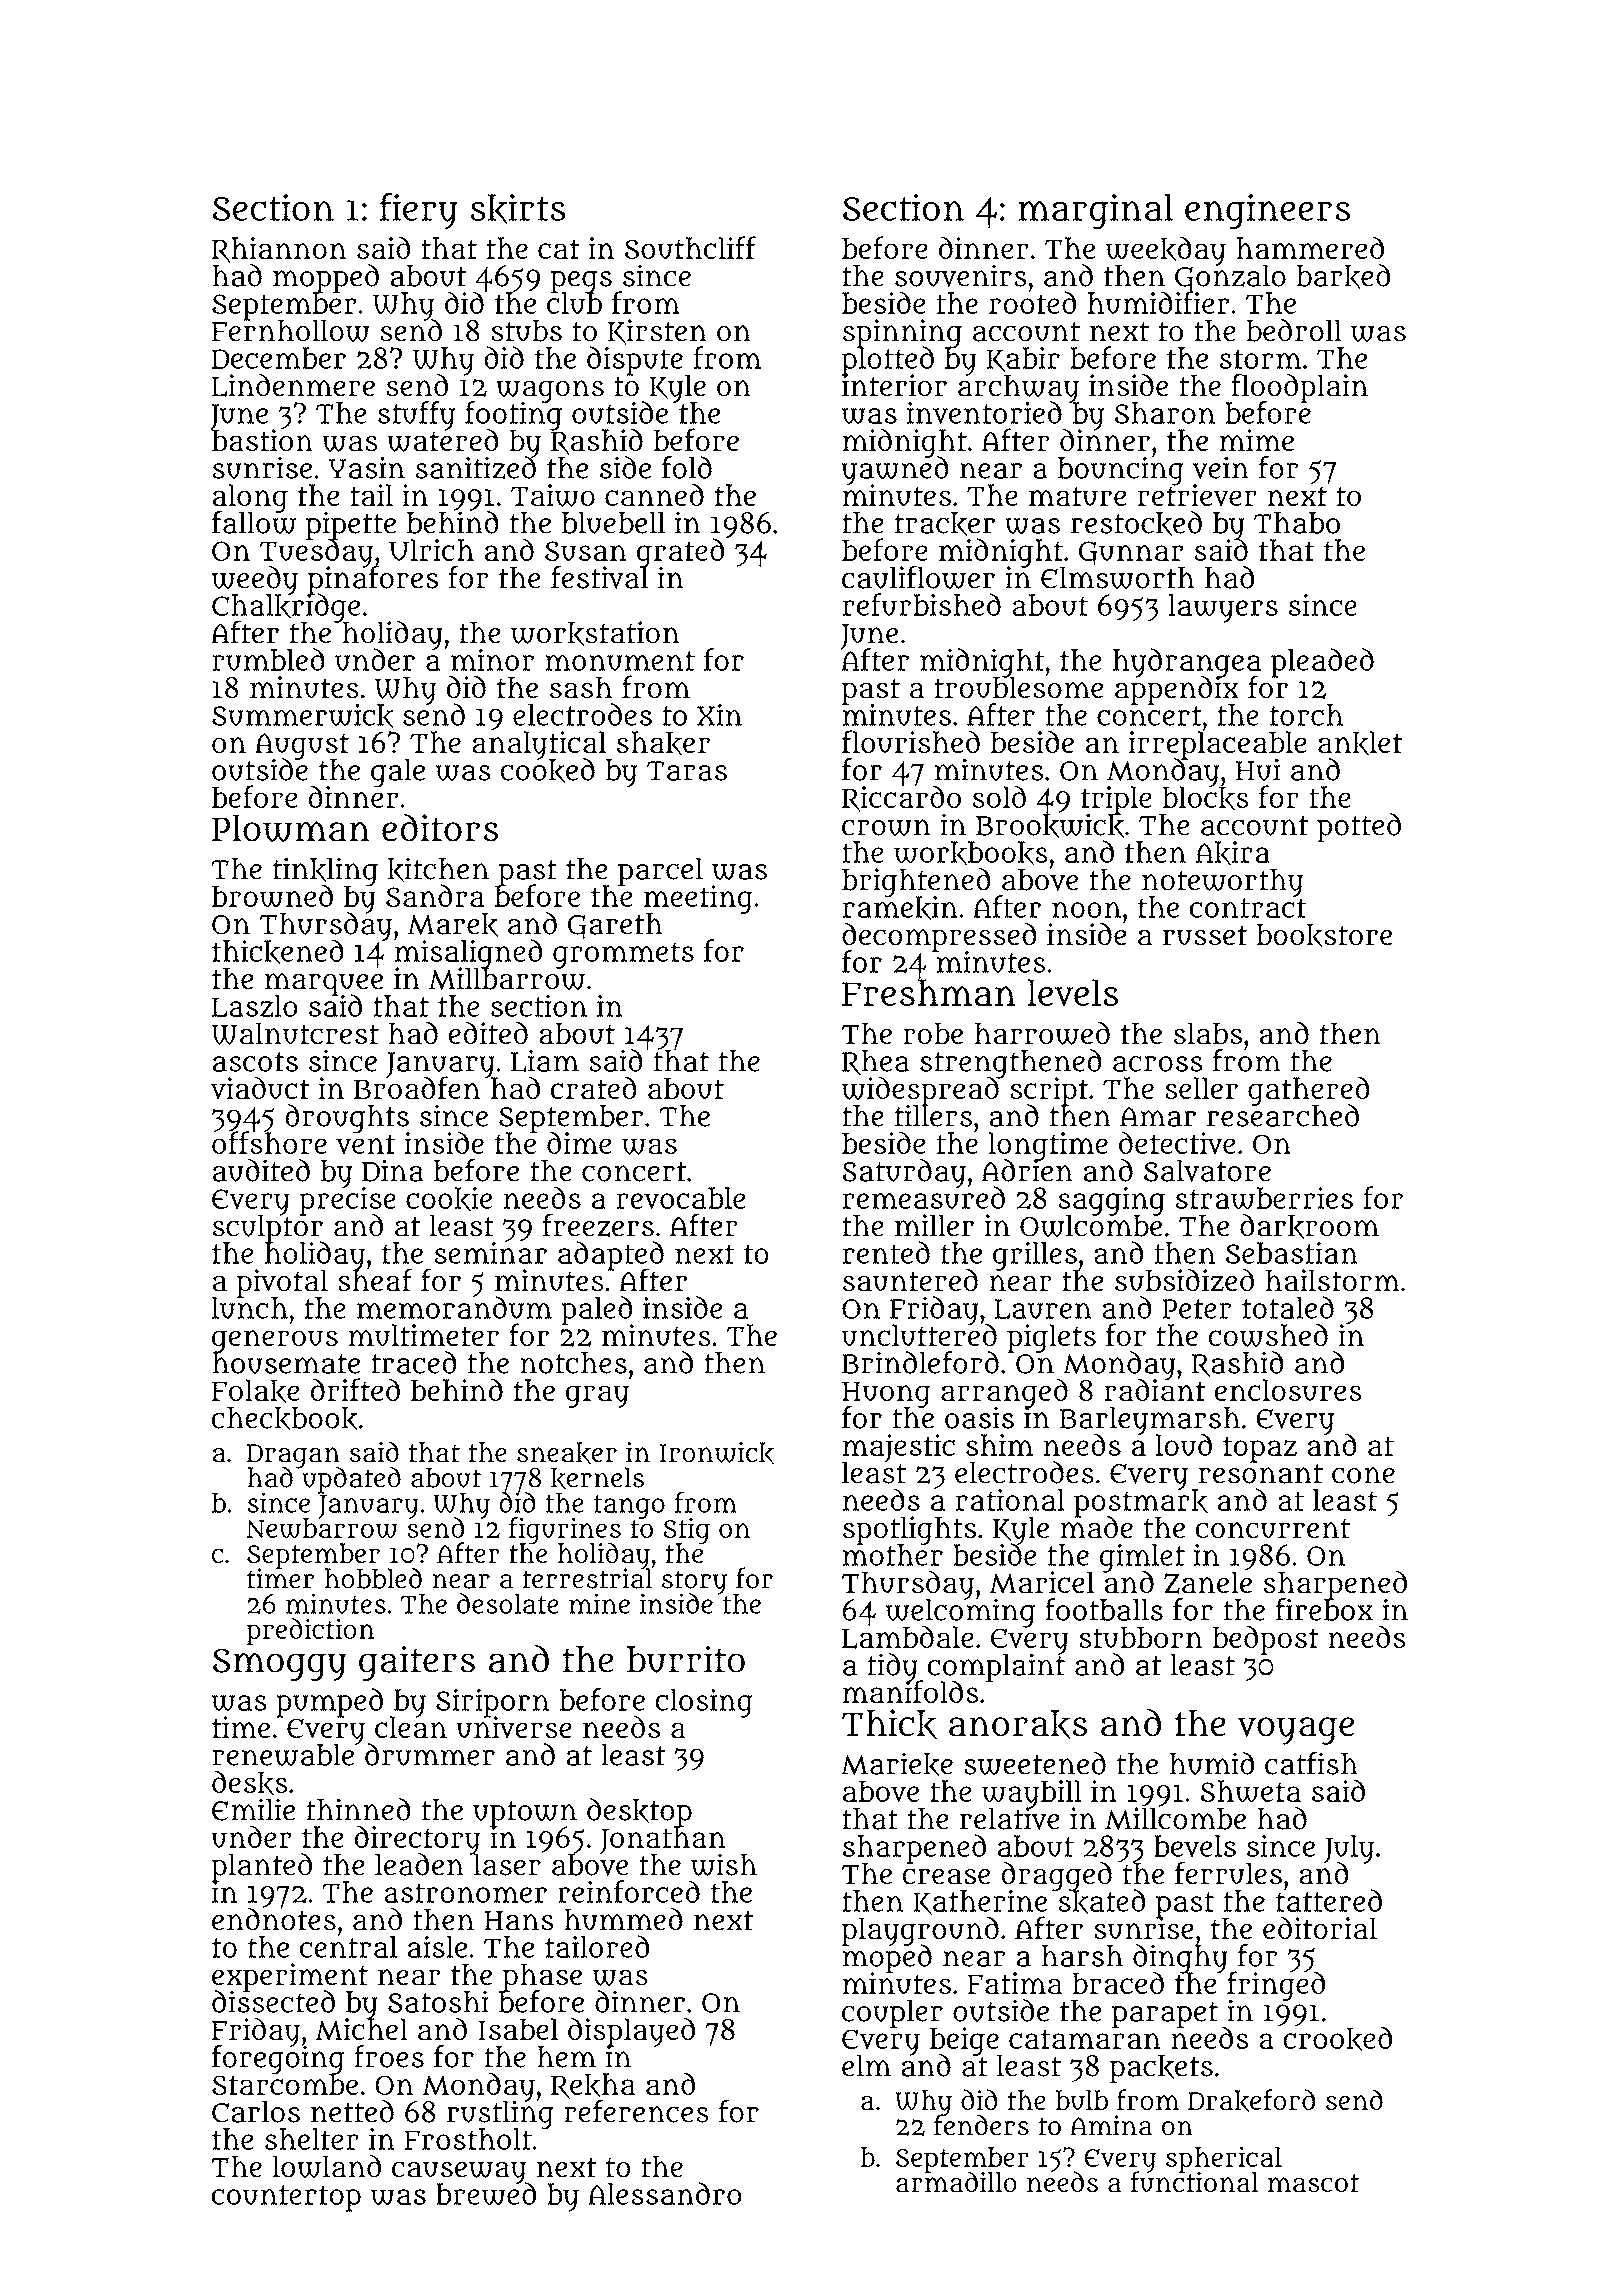 The height and width of the page is (2292, 1620). I want to click on decompressed, so click(939, 937).
